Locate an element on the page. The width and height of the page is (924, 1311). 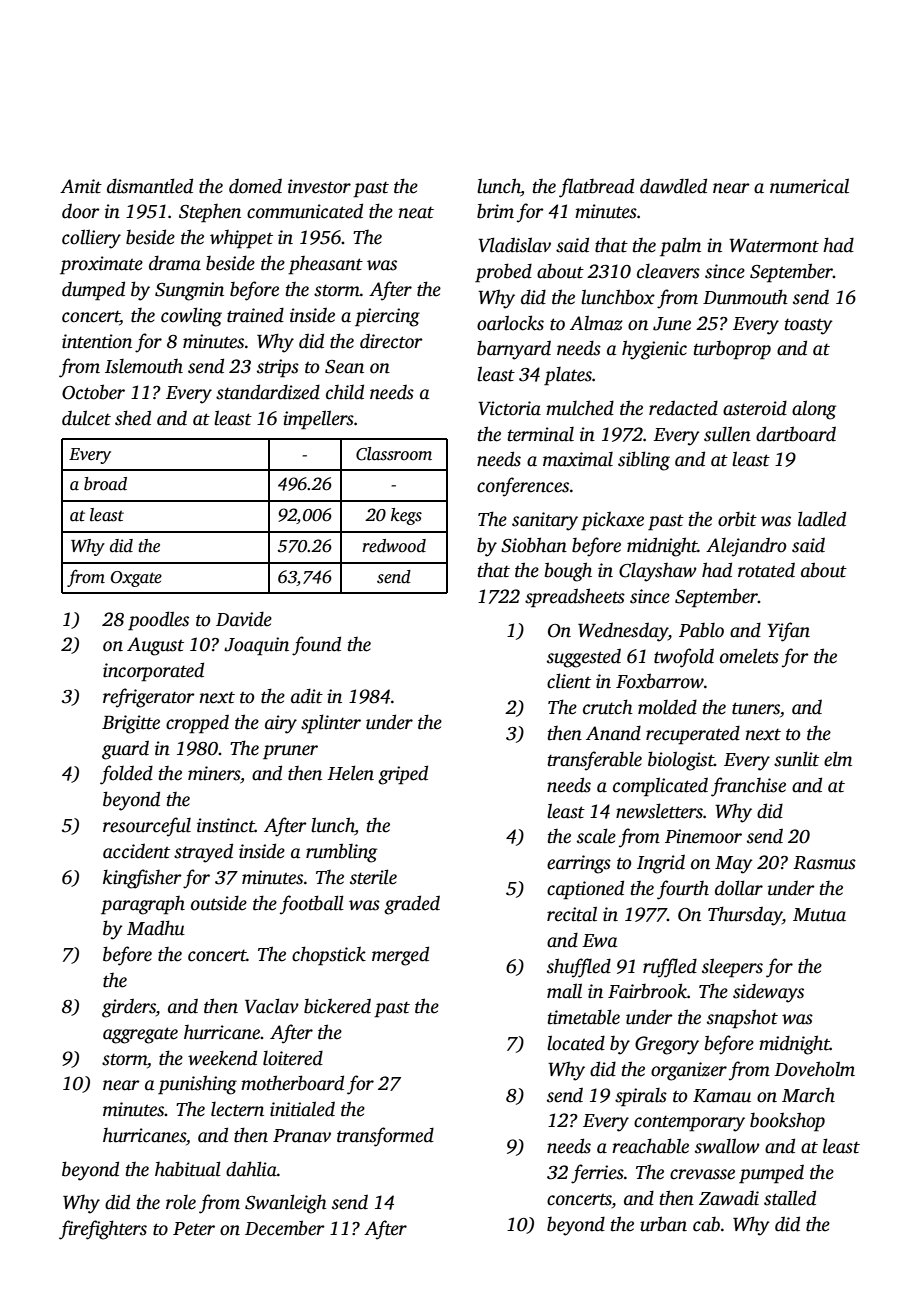
Peter is located at coordinates (194, 1229).
